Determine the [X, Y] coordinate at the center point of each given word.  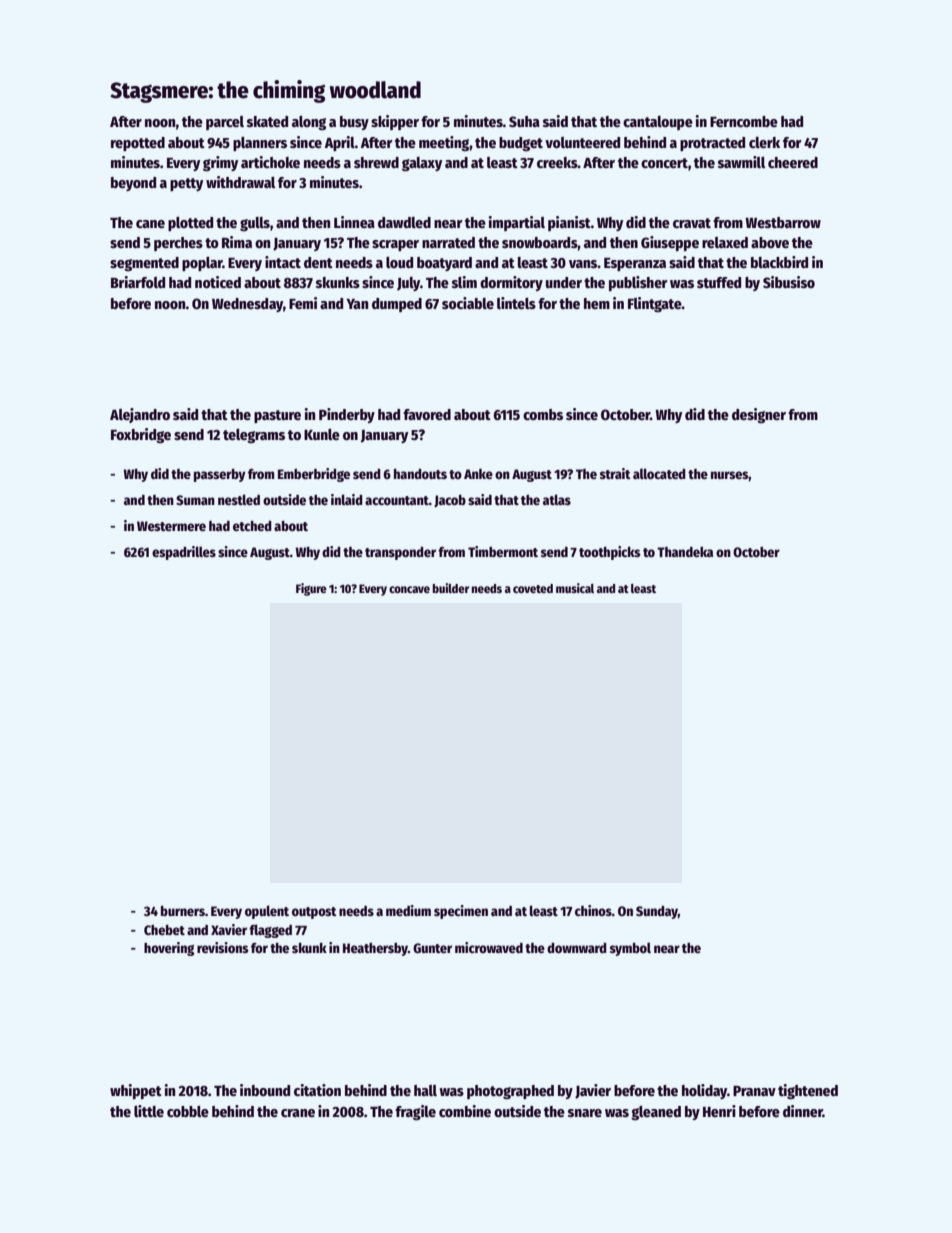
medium [408, 910]
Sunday [657, 912]
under [564, 282]
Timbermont [503, 551]
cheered [793, 162]
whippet [136, 1091]
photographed [510, 1092]
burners [183, 911]
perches [178, 244]
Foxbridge [141, 435]
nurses [730, 475]
